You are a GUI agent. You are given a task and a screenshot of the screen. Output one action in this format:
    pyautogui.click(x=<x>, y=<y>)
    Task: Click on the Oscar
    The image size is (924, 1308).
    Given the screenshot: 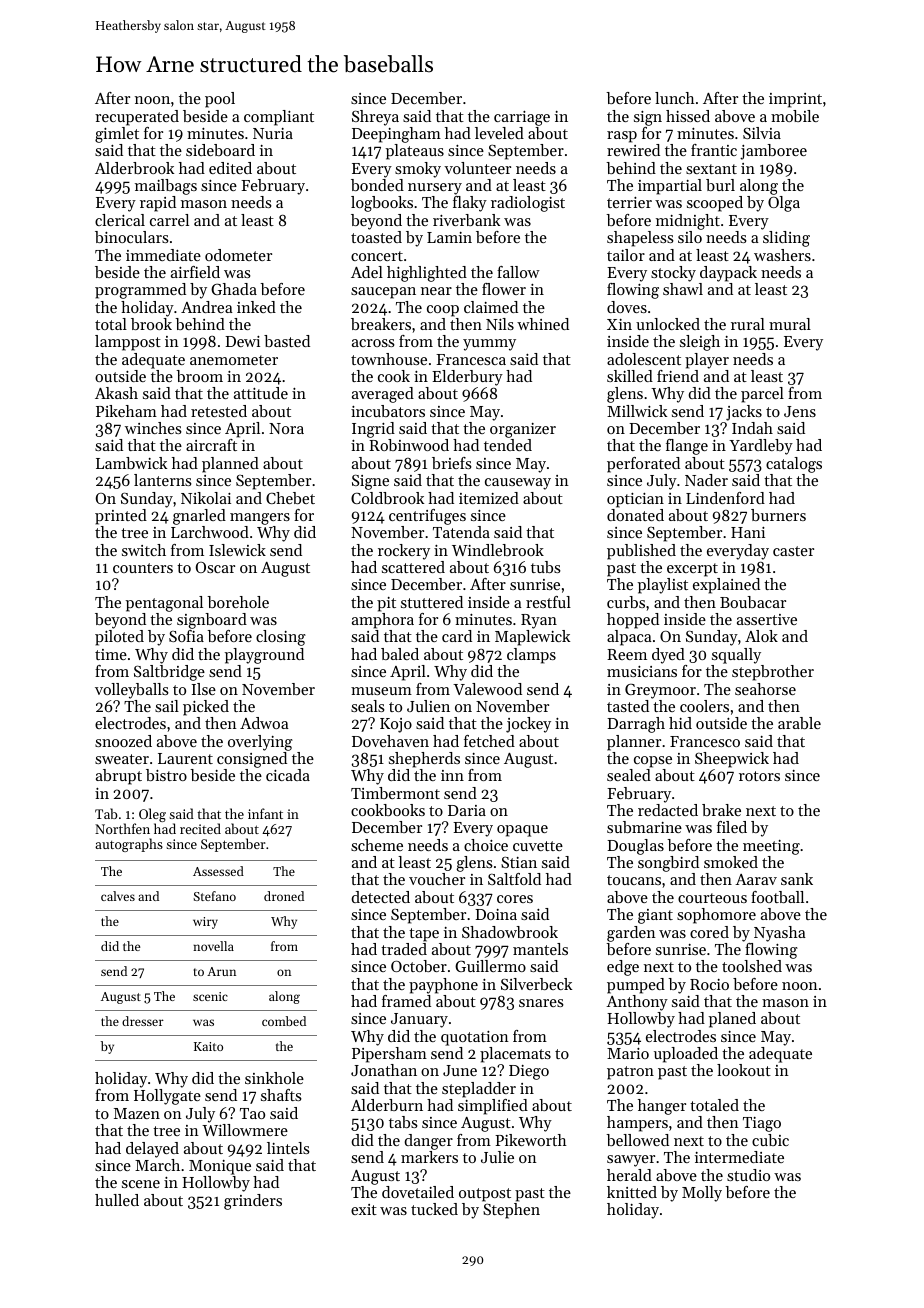 What is the action you would take?
    pyautogui.click(x=215, y=567)
